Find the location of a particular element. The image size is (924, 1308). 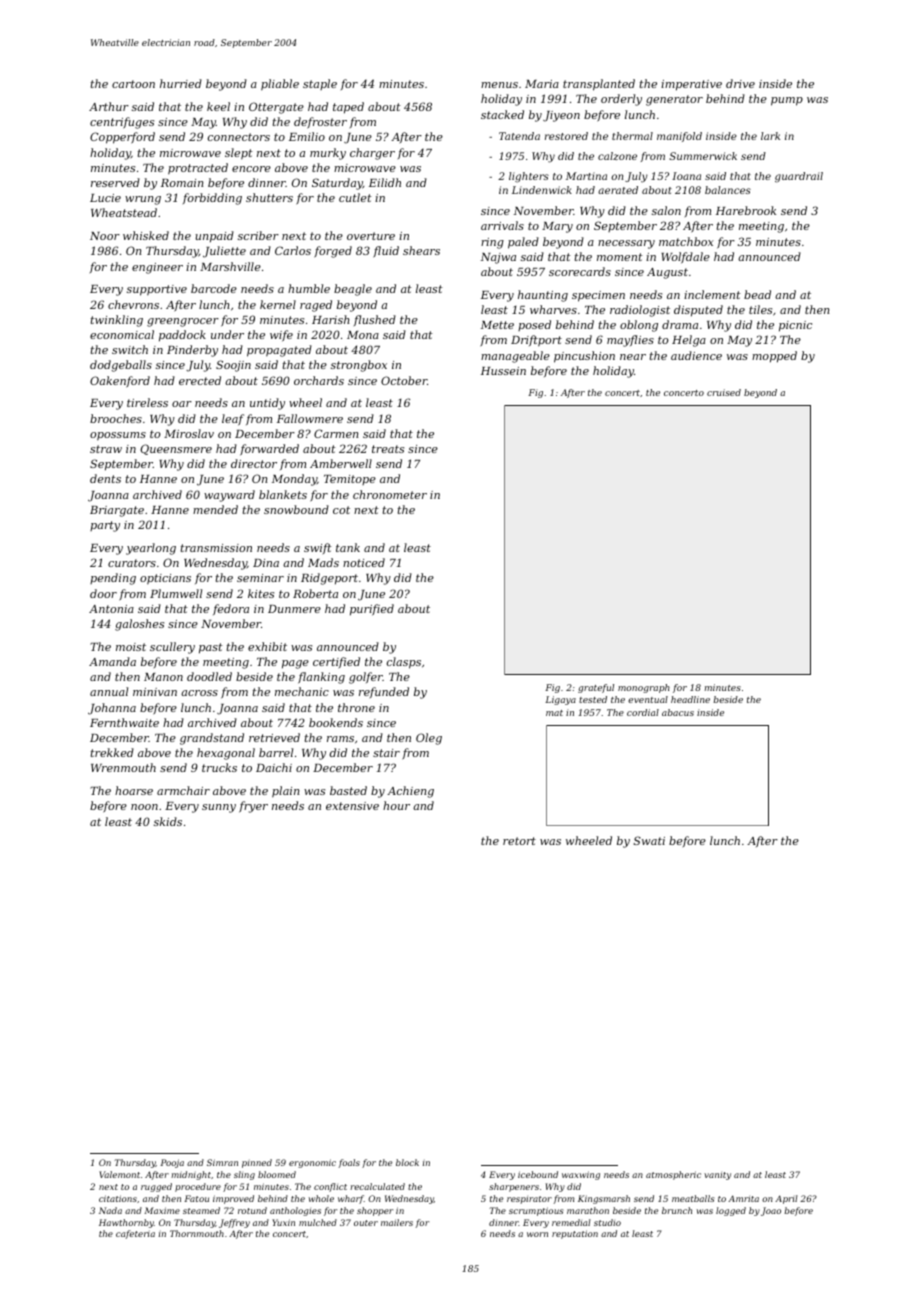

Jiyeon is located at coordinates (561, 116).
